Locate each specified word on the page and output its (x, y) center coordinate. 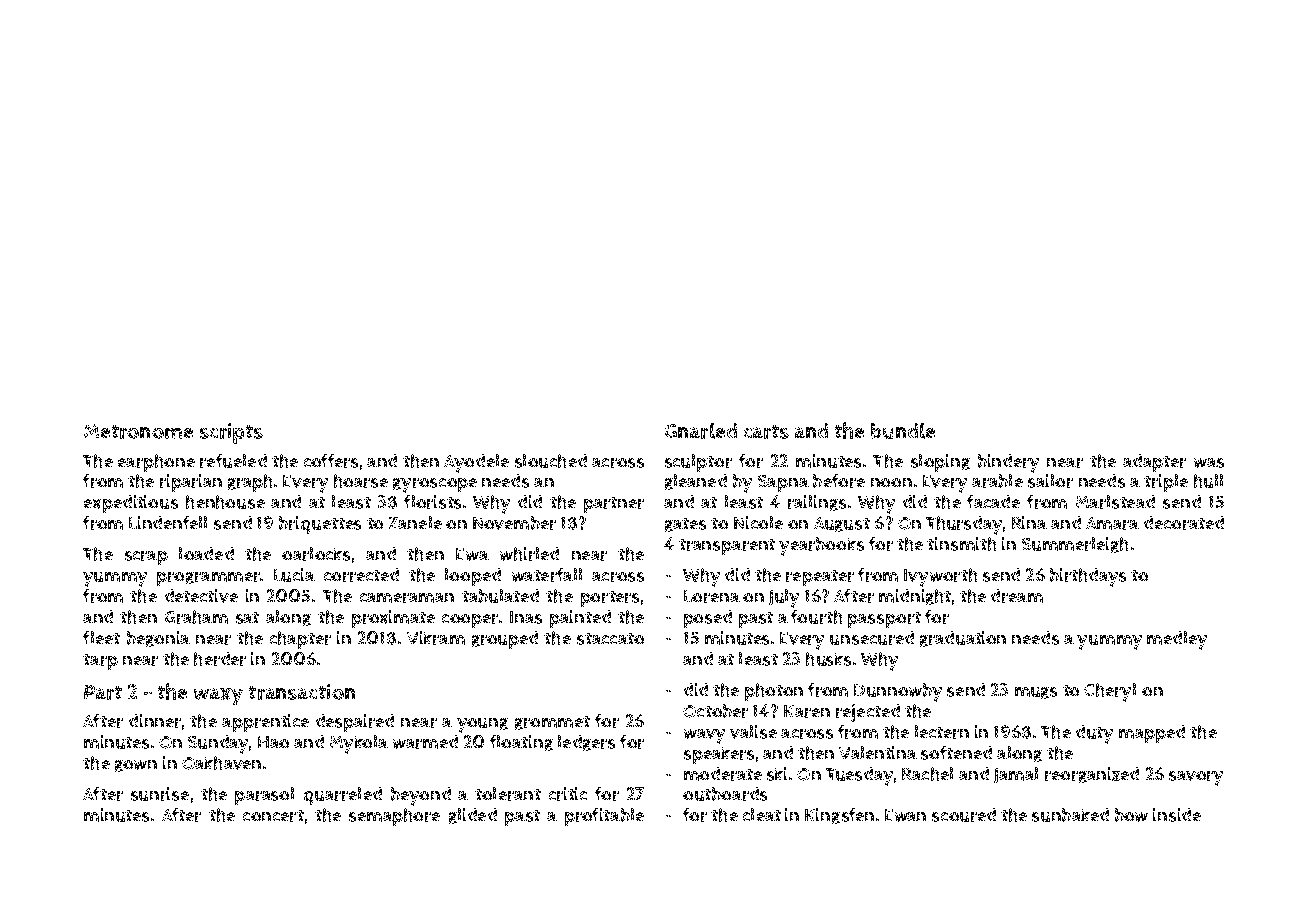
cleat (762, 814)
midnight (915, 597)
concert (273, 816)
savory (1196, 778)
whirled (529, 554)
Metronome (138, 431)
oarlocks (316, 554)
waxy (218, 696)
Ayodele (476, 463)
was (1209, 463)
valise (753, 732)
